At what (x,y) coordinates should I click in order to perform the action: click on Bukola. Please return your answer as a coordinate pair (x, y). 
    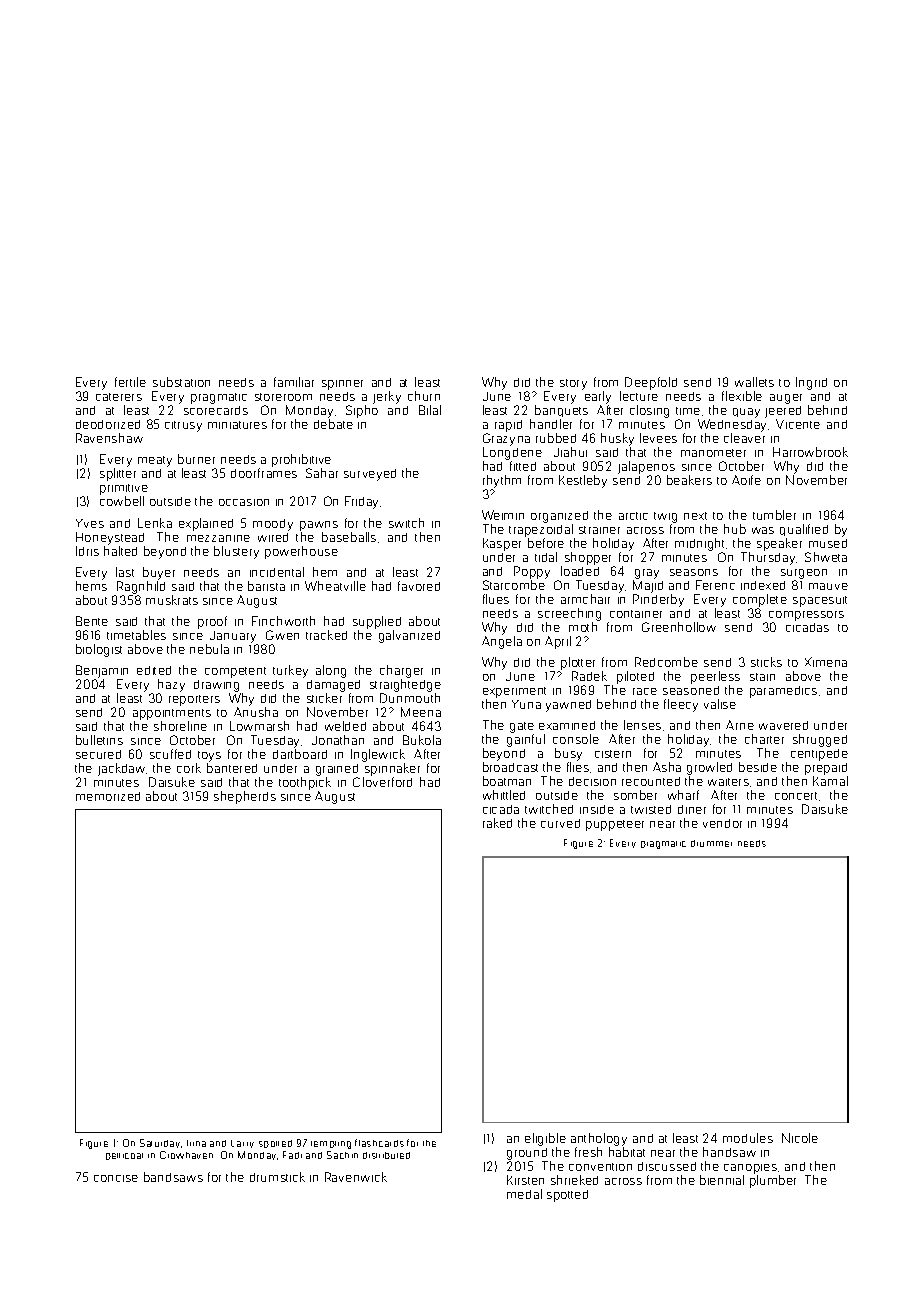
    Looking at the image, I should click on (422, 740).
